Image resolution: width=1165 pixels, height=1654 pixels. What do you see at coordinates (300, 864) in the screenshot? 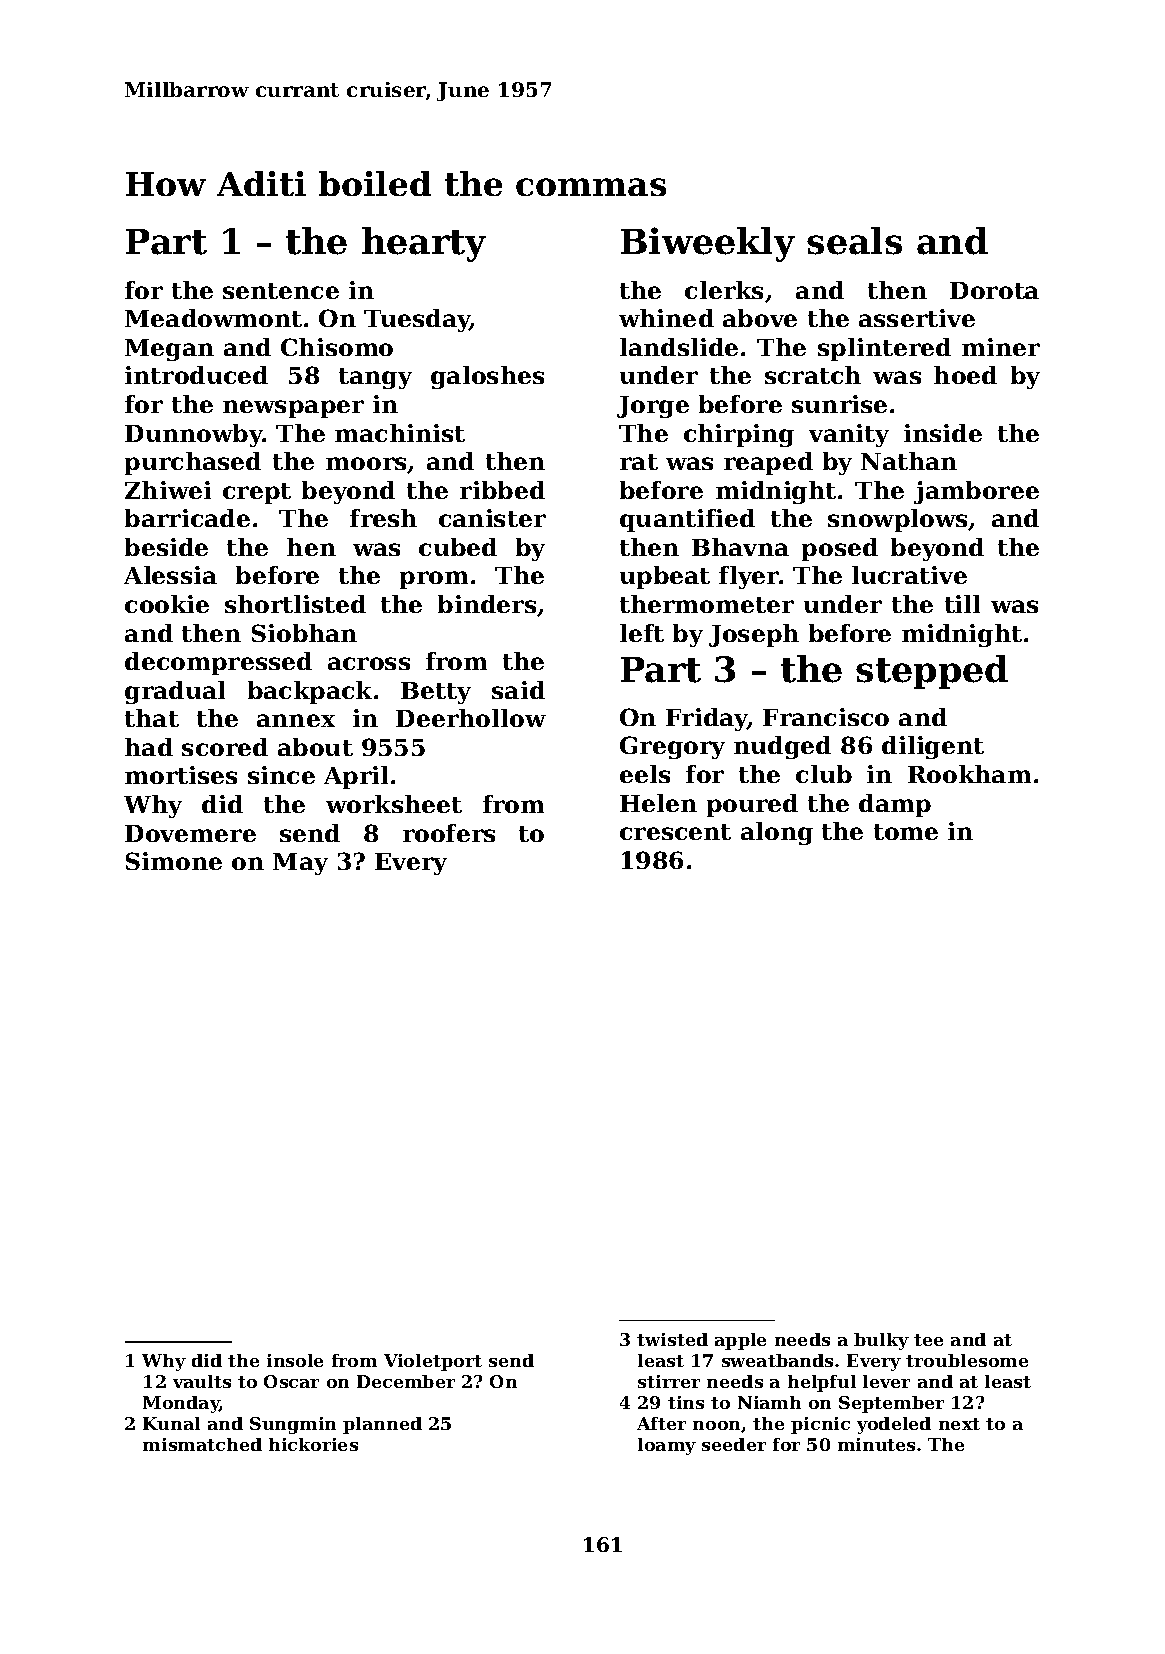
I see `May` at bounding box center [300, 864].
